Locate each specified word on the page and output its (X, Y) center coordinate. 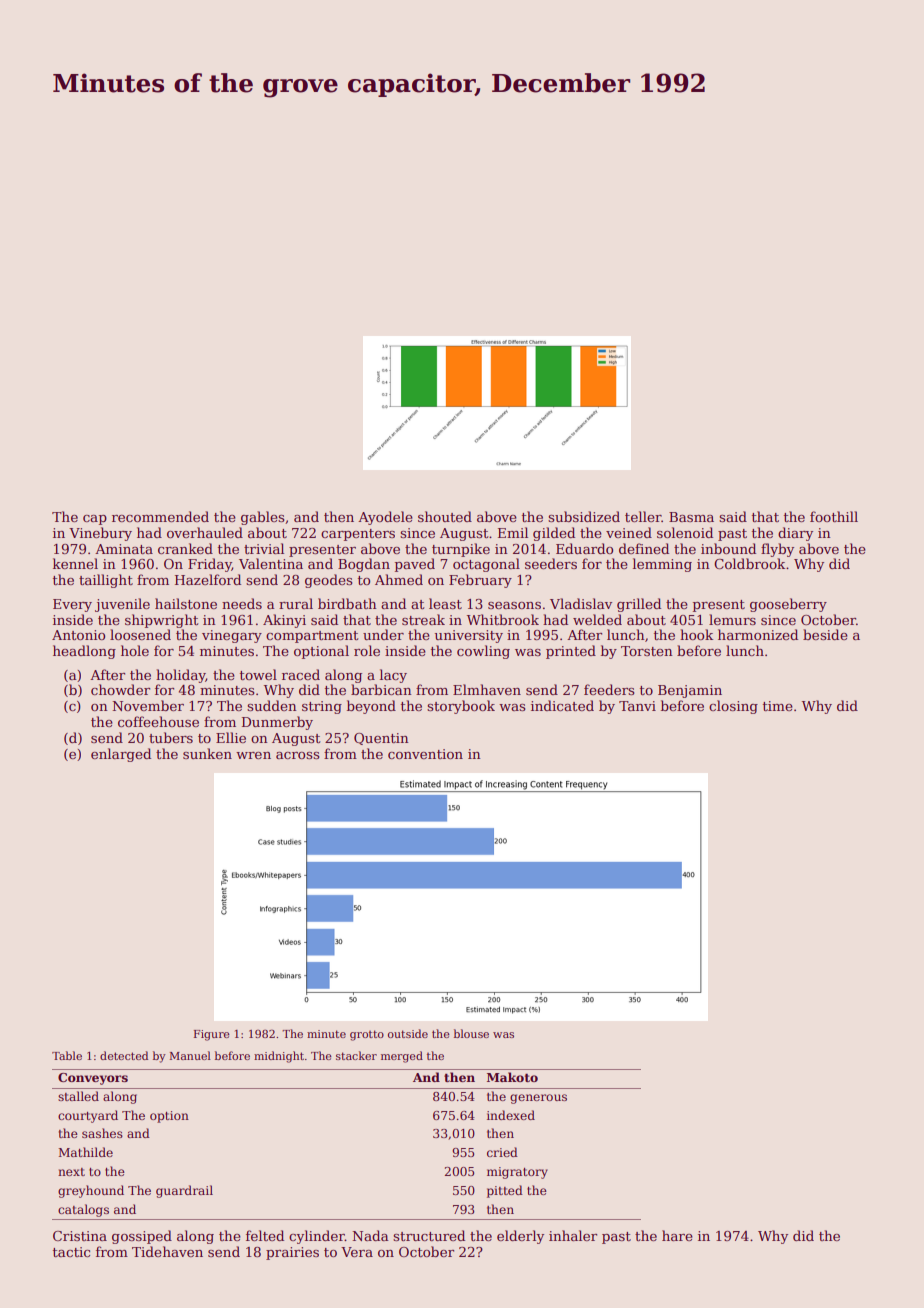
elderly (520, 1237)
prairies (292, 1253)
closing (733, 707)
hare (677, 1235)
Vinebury (100, 534)
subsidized (584, 516)
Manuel (190, 1055)
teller (643, 516)
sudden (272, 705)
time (778, 706)
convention (425, 754)
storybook (461, 707)
